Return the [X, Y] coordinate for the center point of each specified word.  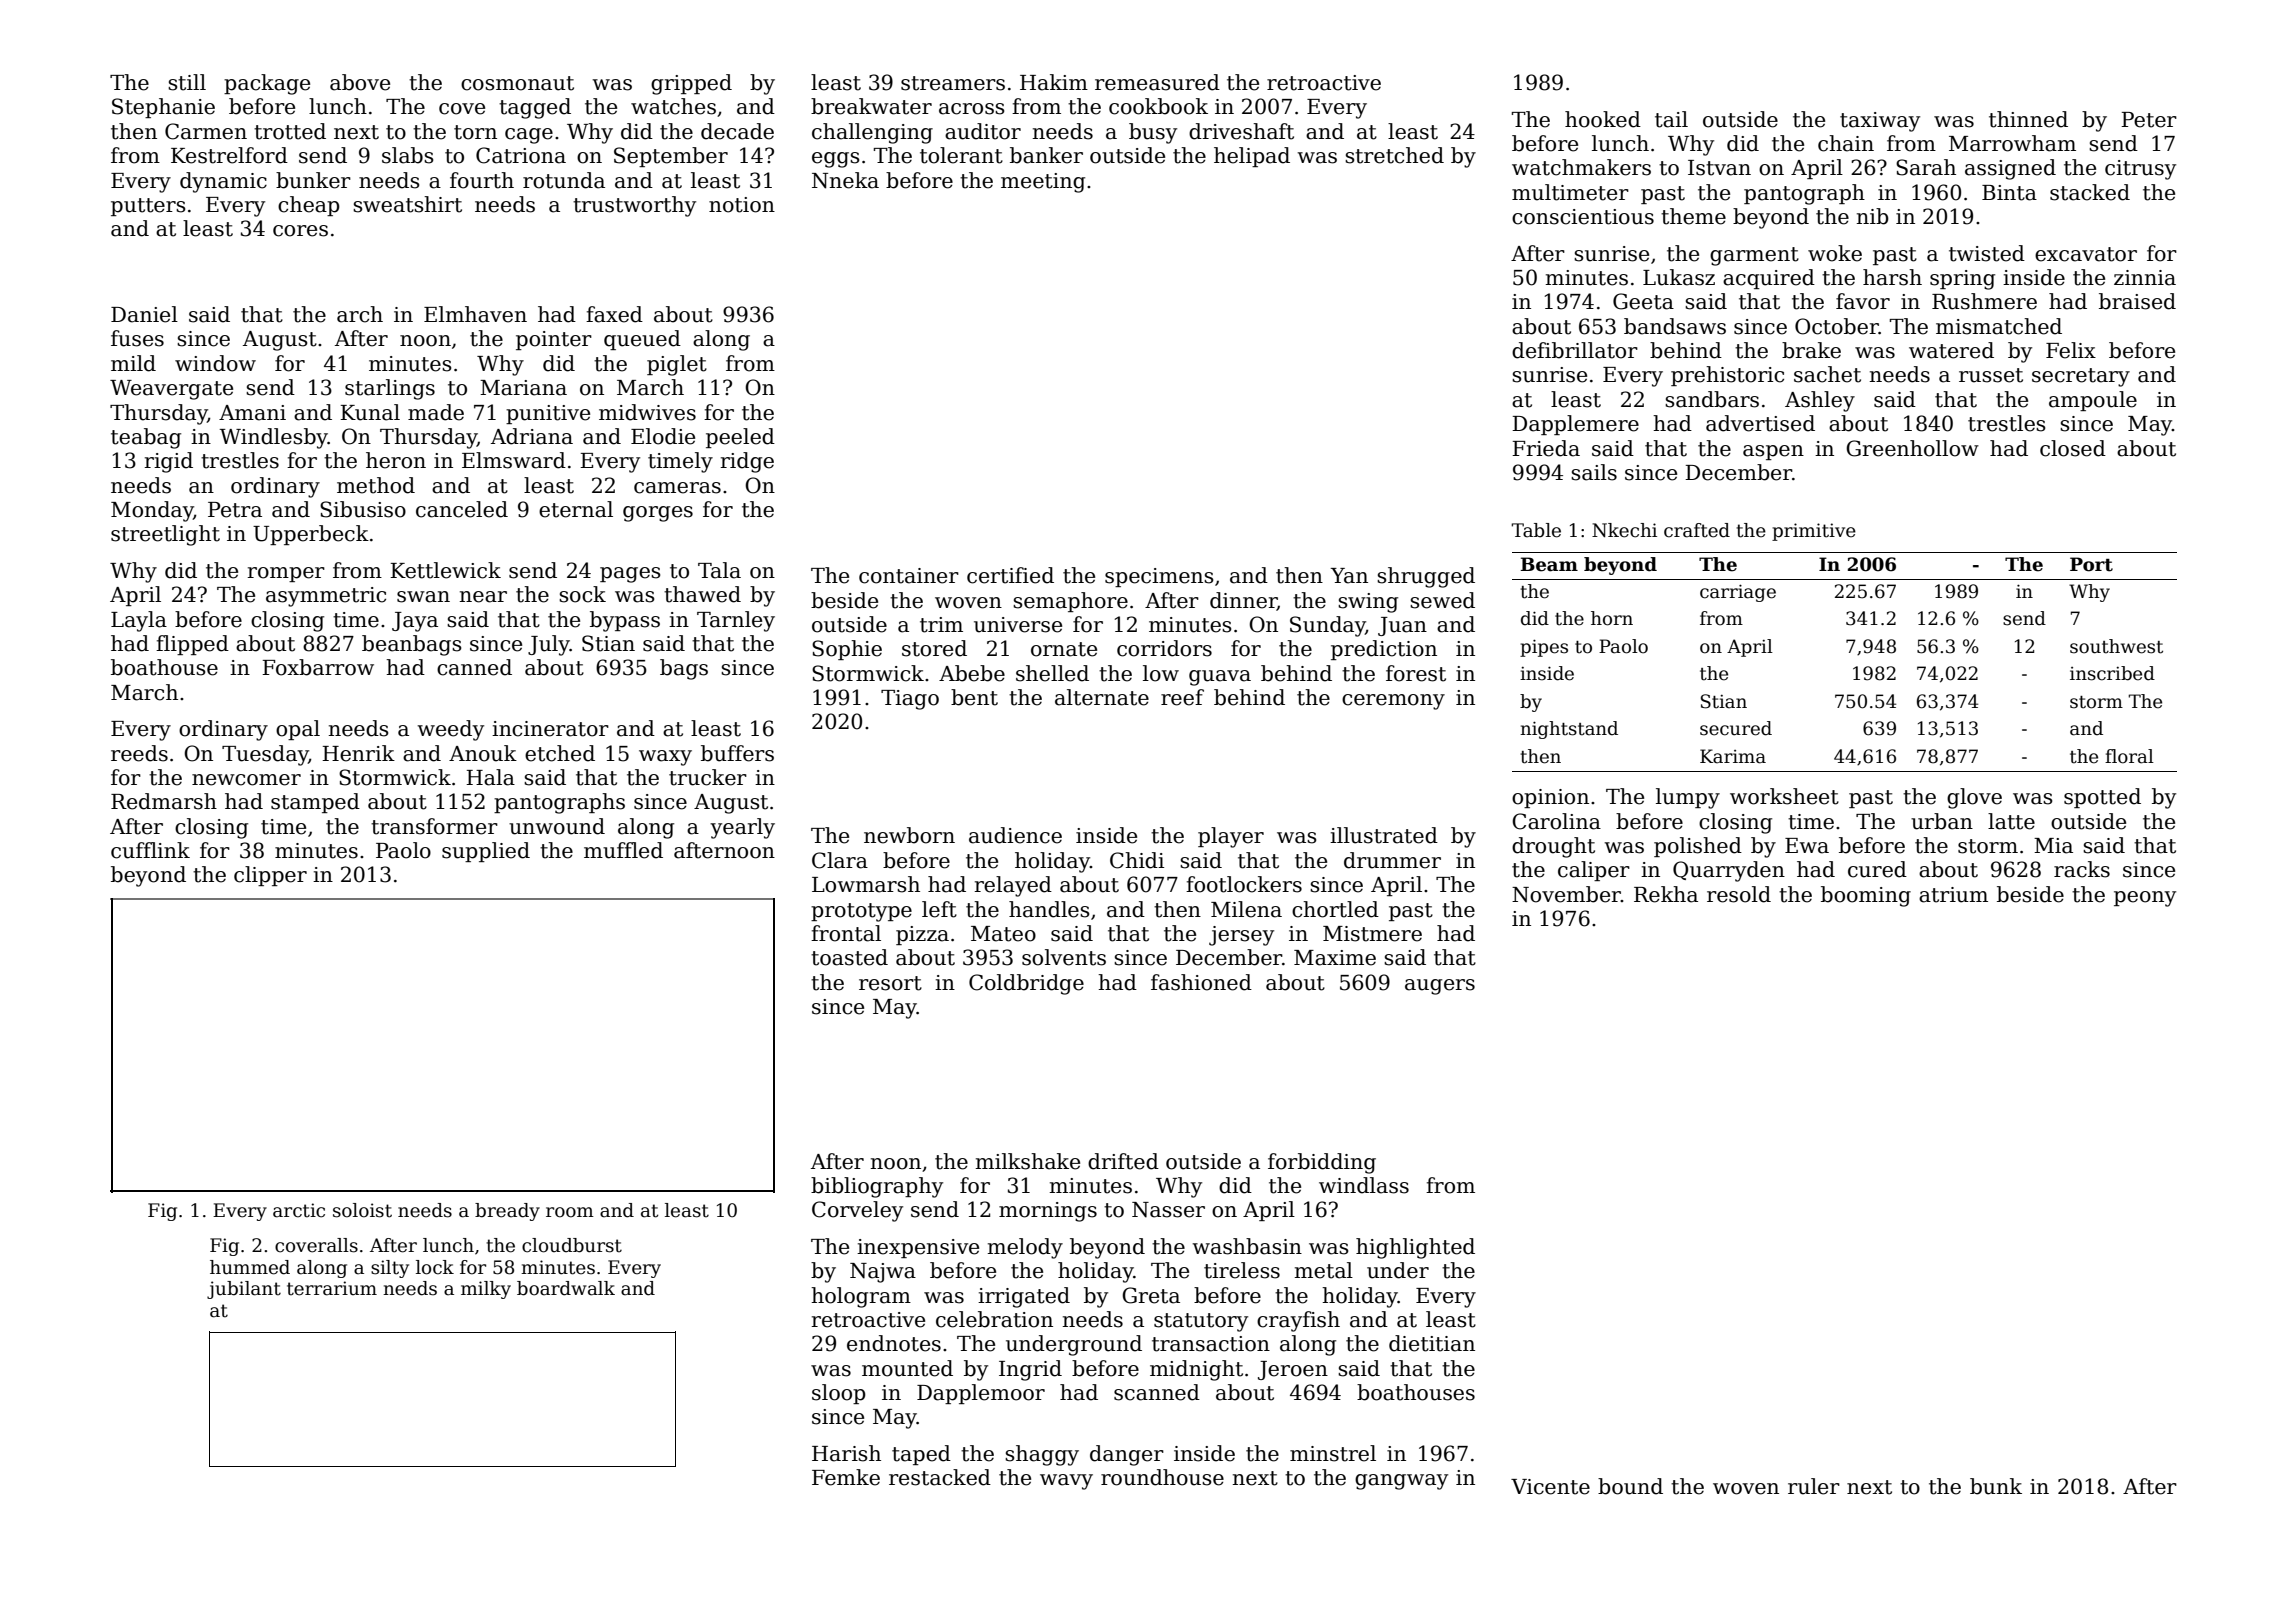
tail [1671, 119]
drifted [1123, 1161]
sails [1594, 472]
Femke [846, 1477]
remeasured [1157, 82]
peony [2145, 899]
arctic [299, 1210]
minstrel [1333, 1453]
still [187, 82]
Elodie [663, 436]
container [909, 576]
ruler [1814, 1486]
